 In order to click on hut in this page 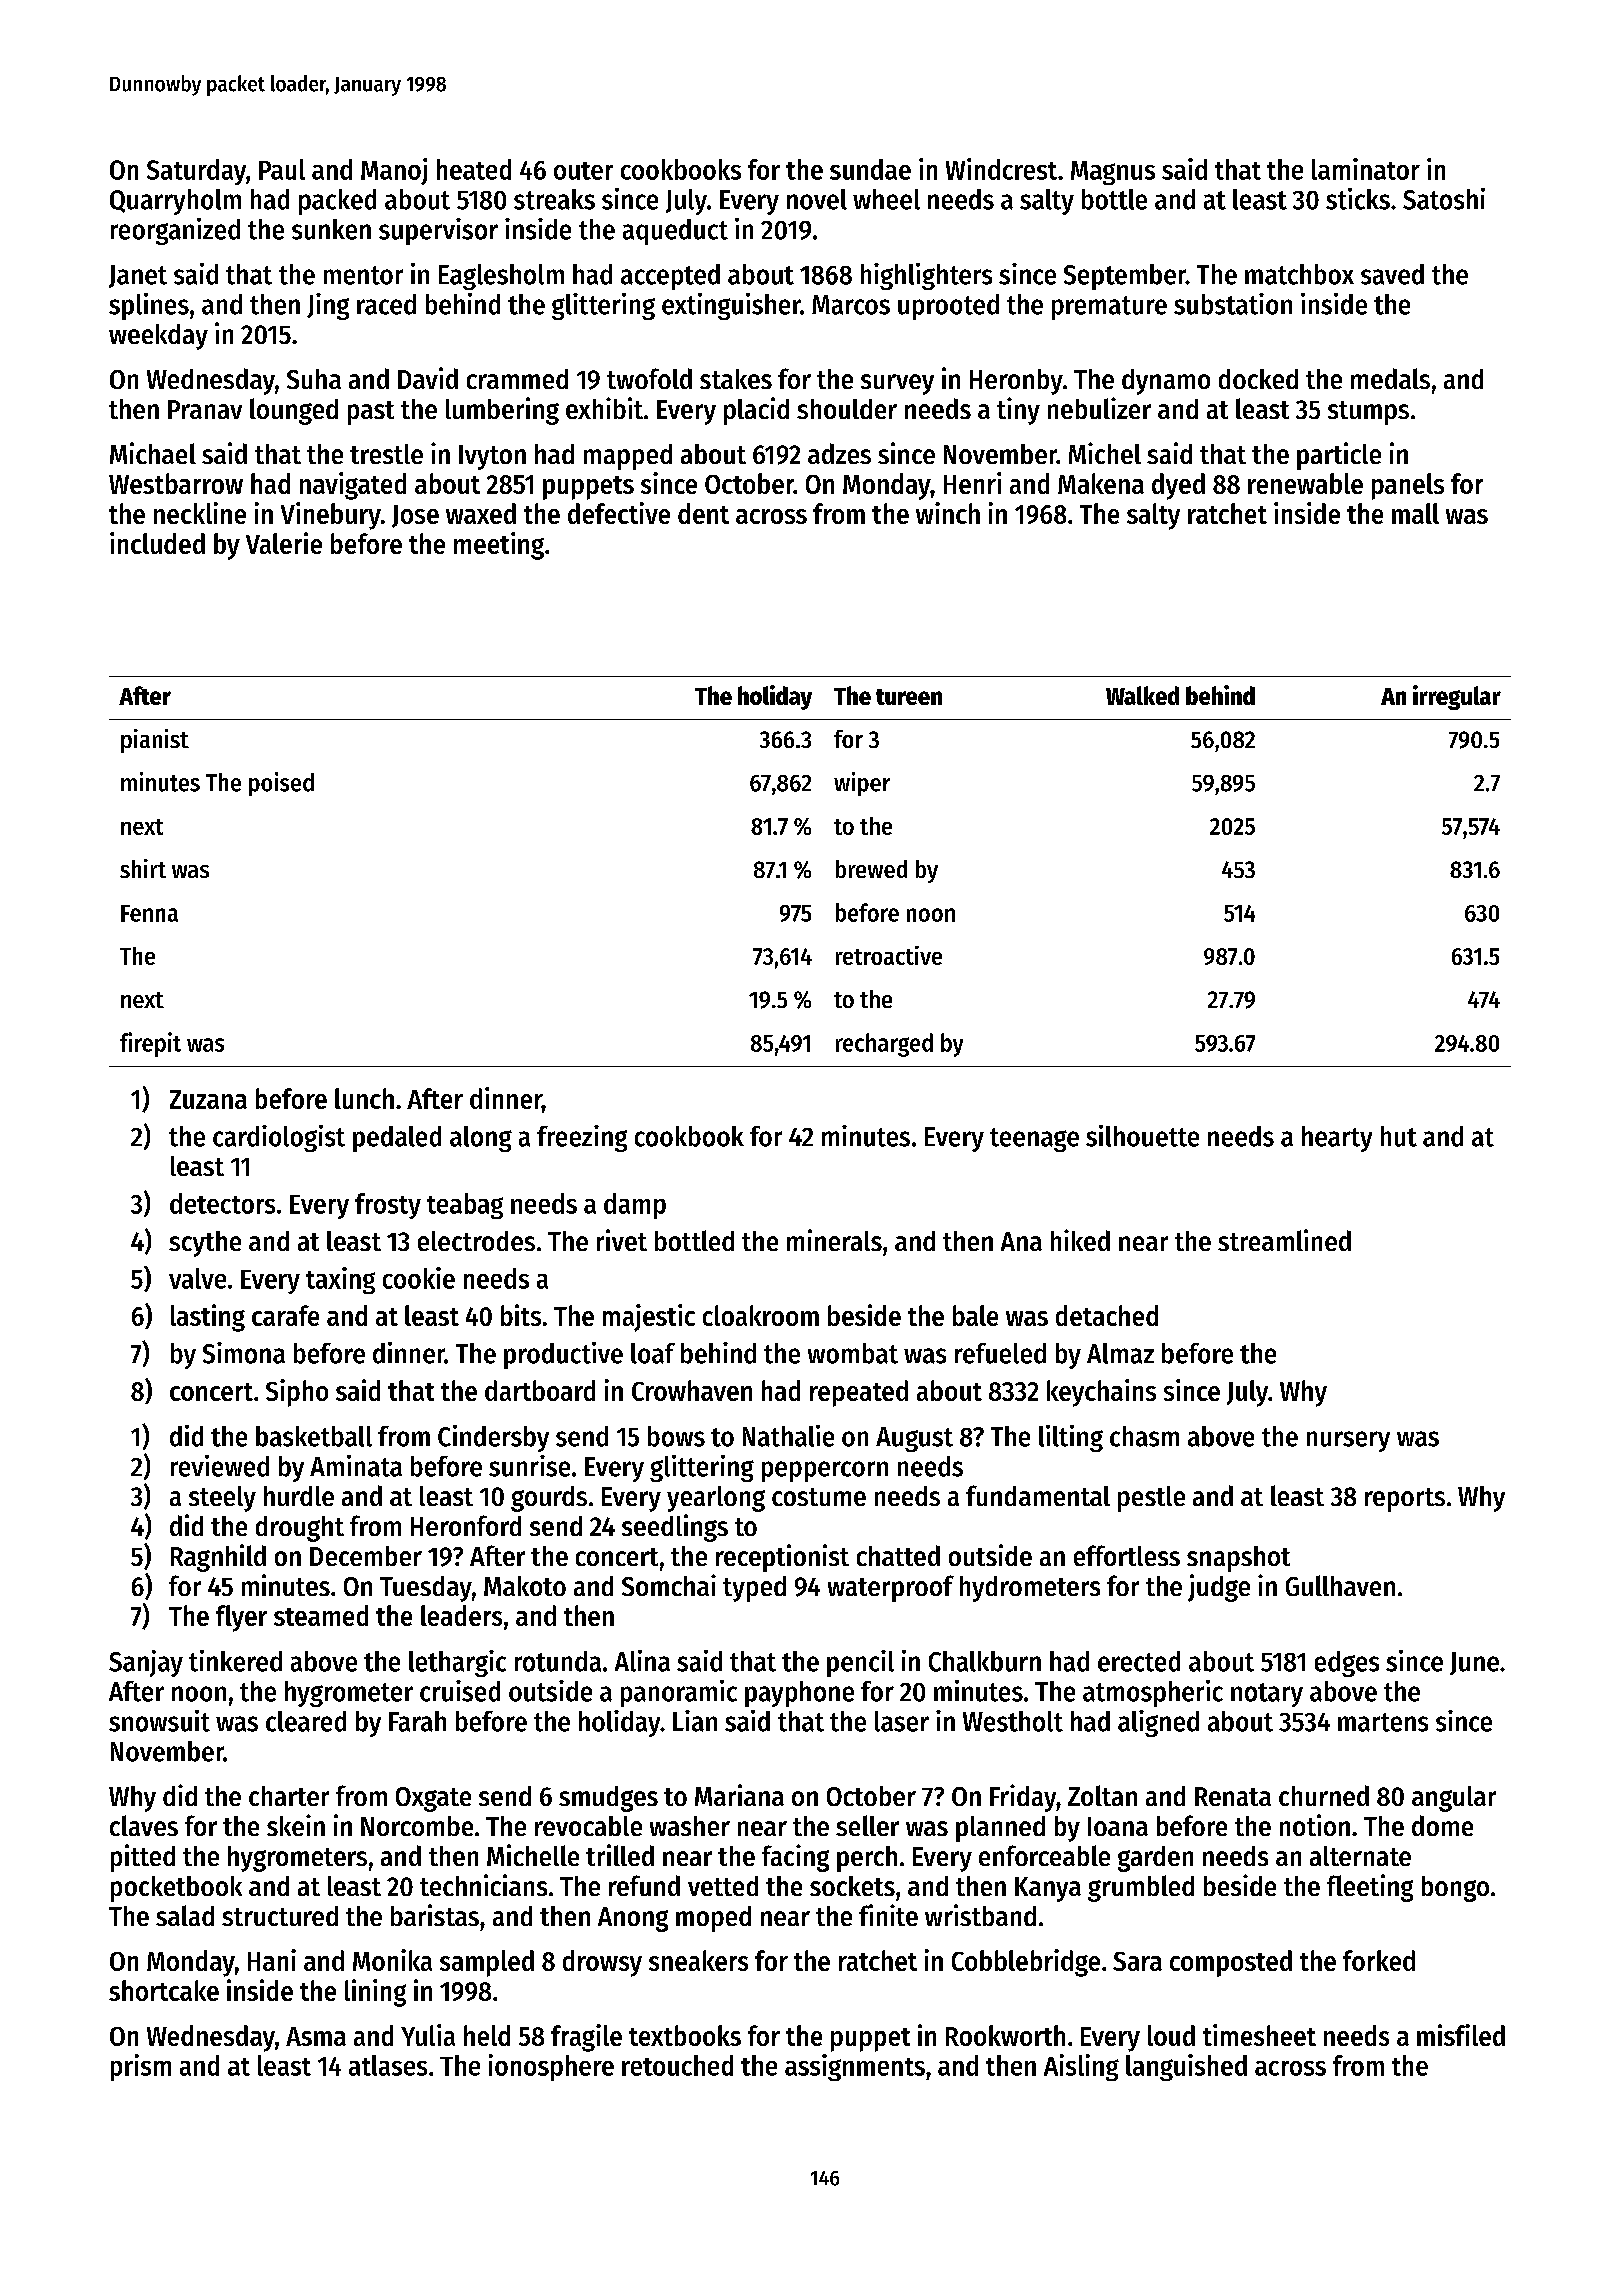, I will do `click(1399, 1136)`.
